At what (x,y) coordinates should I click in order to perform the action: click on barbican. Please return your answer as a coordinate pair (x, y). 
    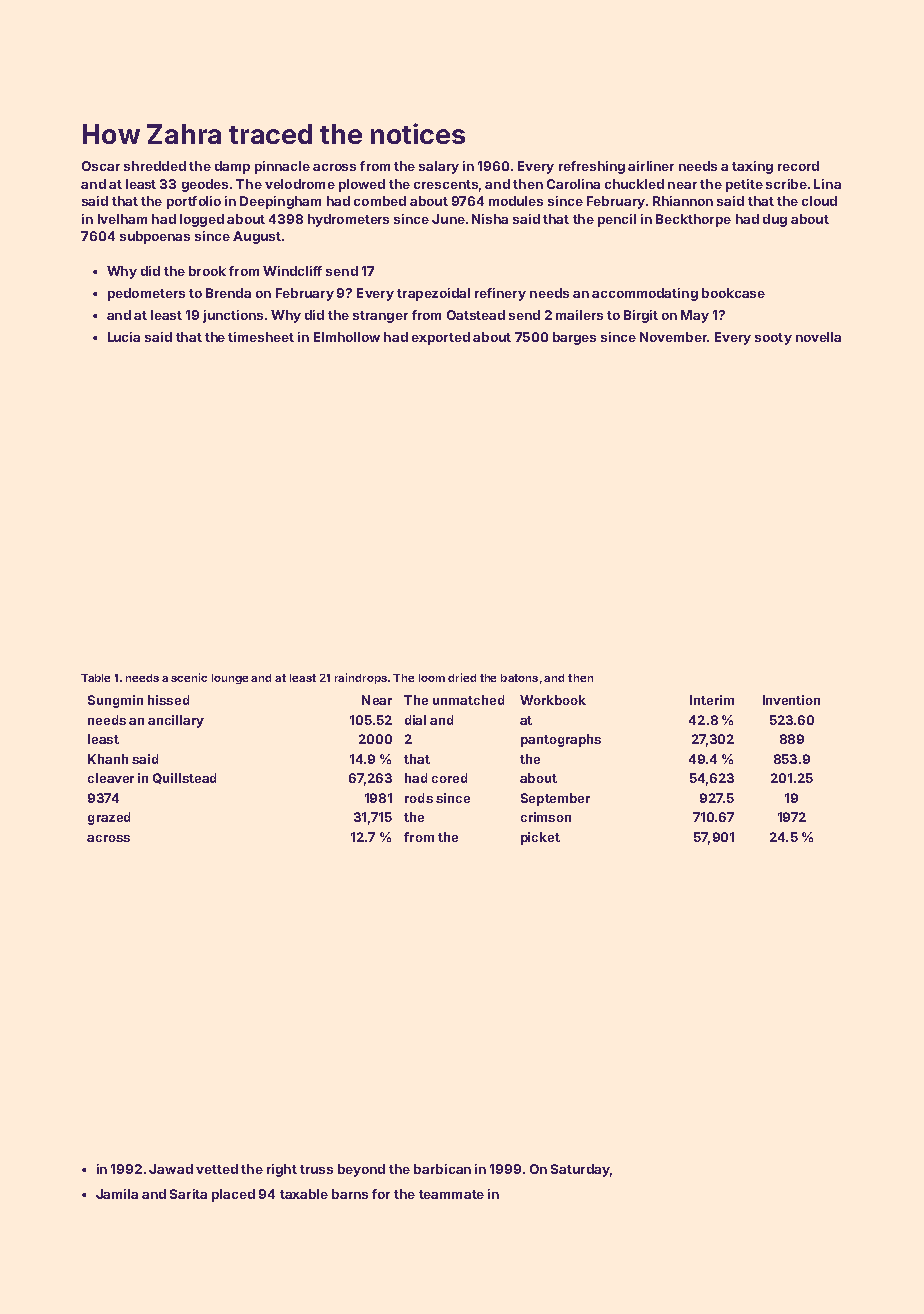
    Looking at the image, I should click on (442, 1169).
